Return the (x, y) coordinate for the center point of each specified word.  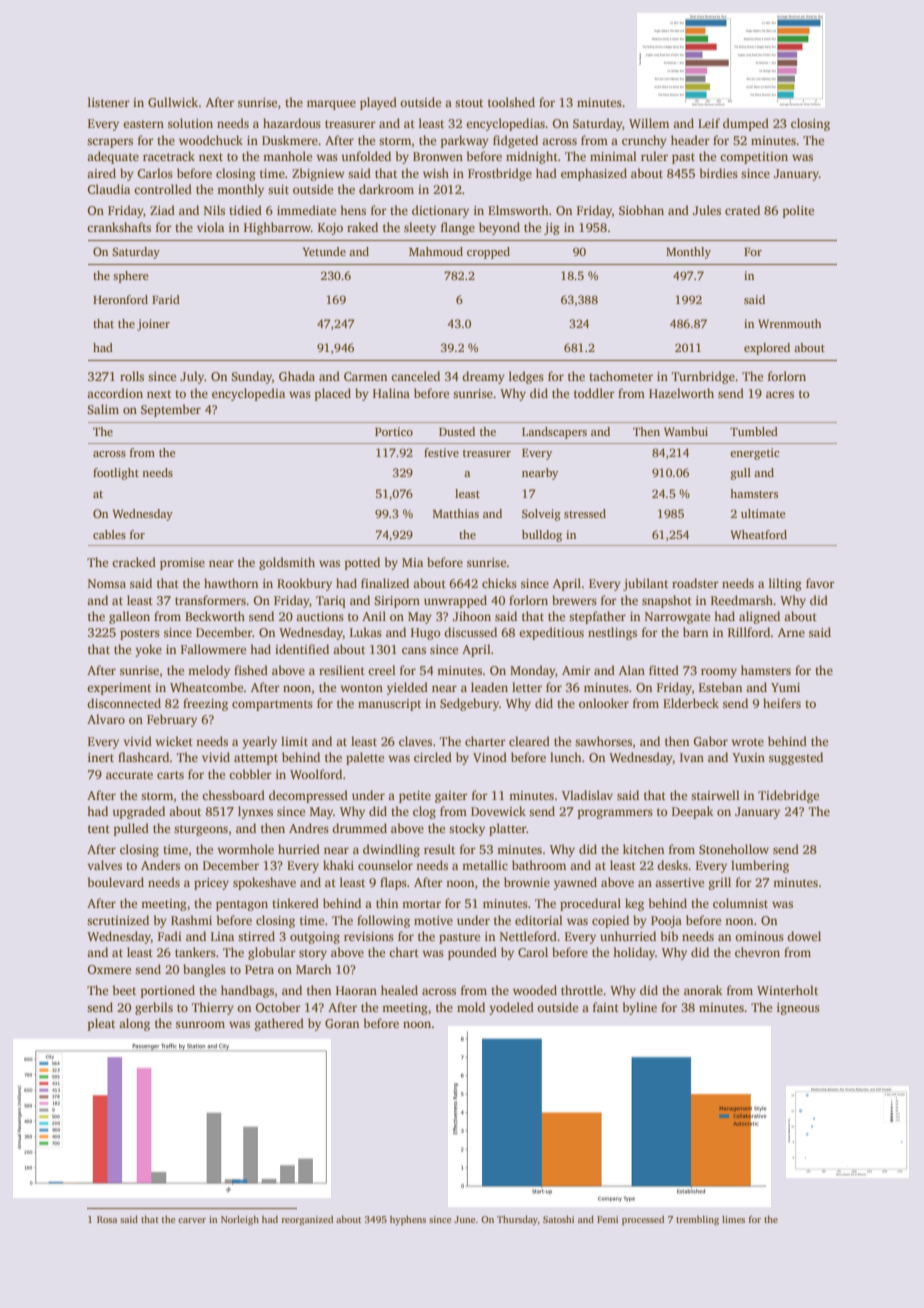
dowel (804, 936)
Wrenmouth (789, 323)
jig (552, 229)
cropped (488, 253)
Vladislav (587, 795)
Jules (707, 210)
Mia (412, 562)
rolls (132, 376)
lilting (785, 584)
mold (471, 1007)
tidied (245, 210)
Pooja (666, 922)
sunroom (200, 1024)
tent (99, 829)
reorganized (307, 1220)
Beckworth (215, 616)
